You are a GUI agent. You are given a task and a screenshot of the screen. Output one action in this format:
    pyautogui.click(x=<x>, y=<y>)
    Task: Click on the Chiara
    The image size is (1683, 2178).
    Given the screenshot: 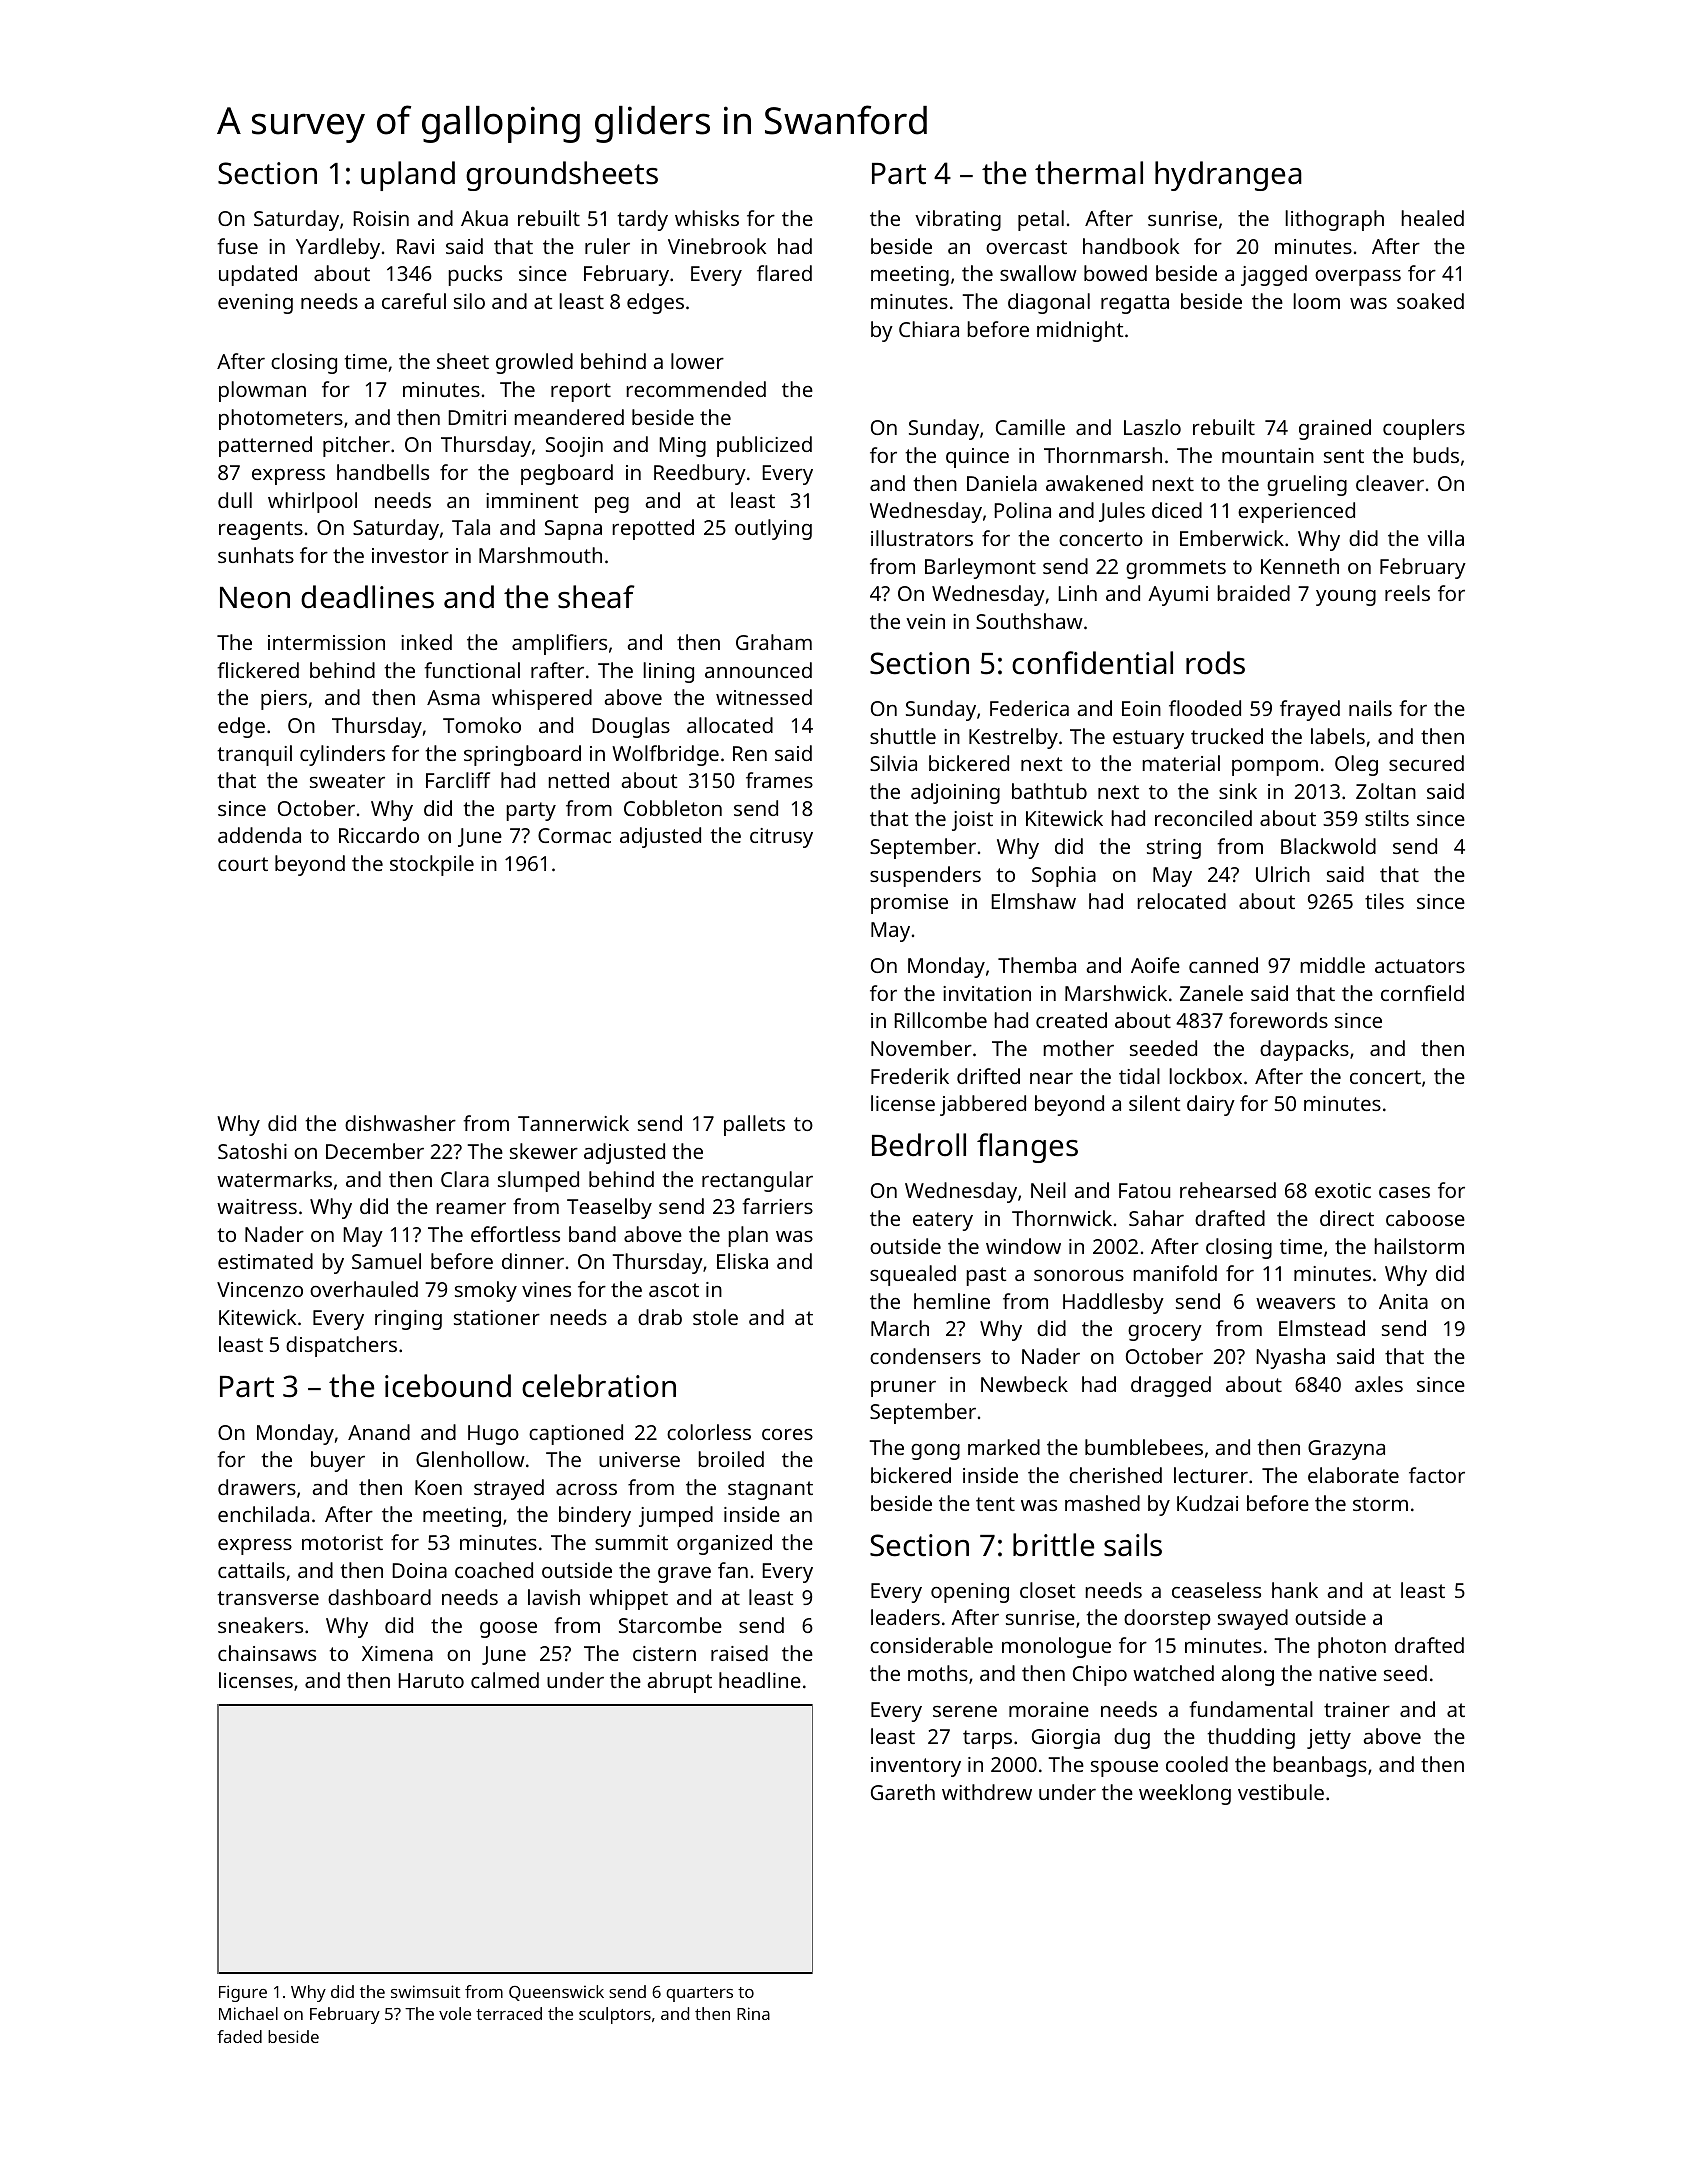 What is the action you would take?
    pyautogui.click(x=929, y=329)
